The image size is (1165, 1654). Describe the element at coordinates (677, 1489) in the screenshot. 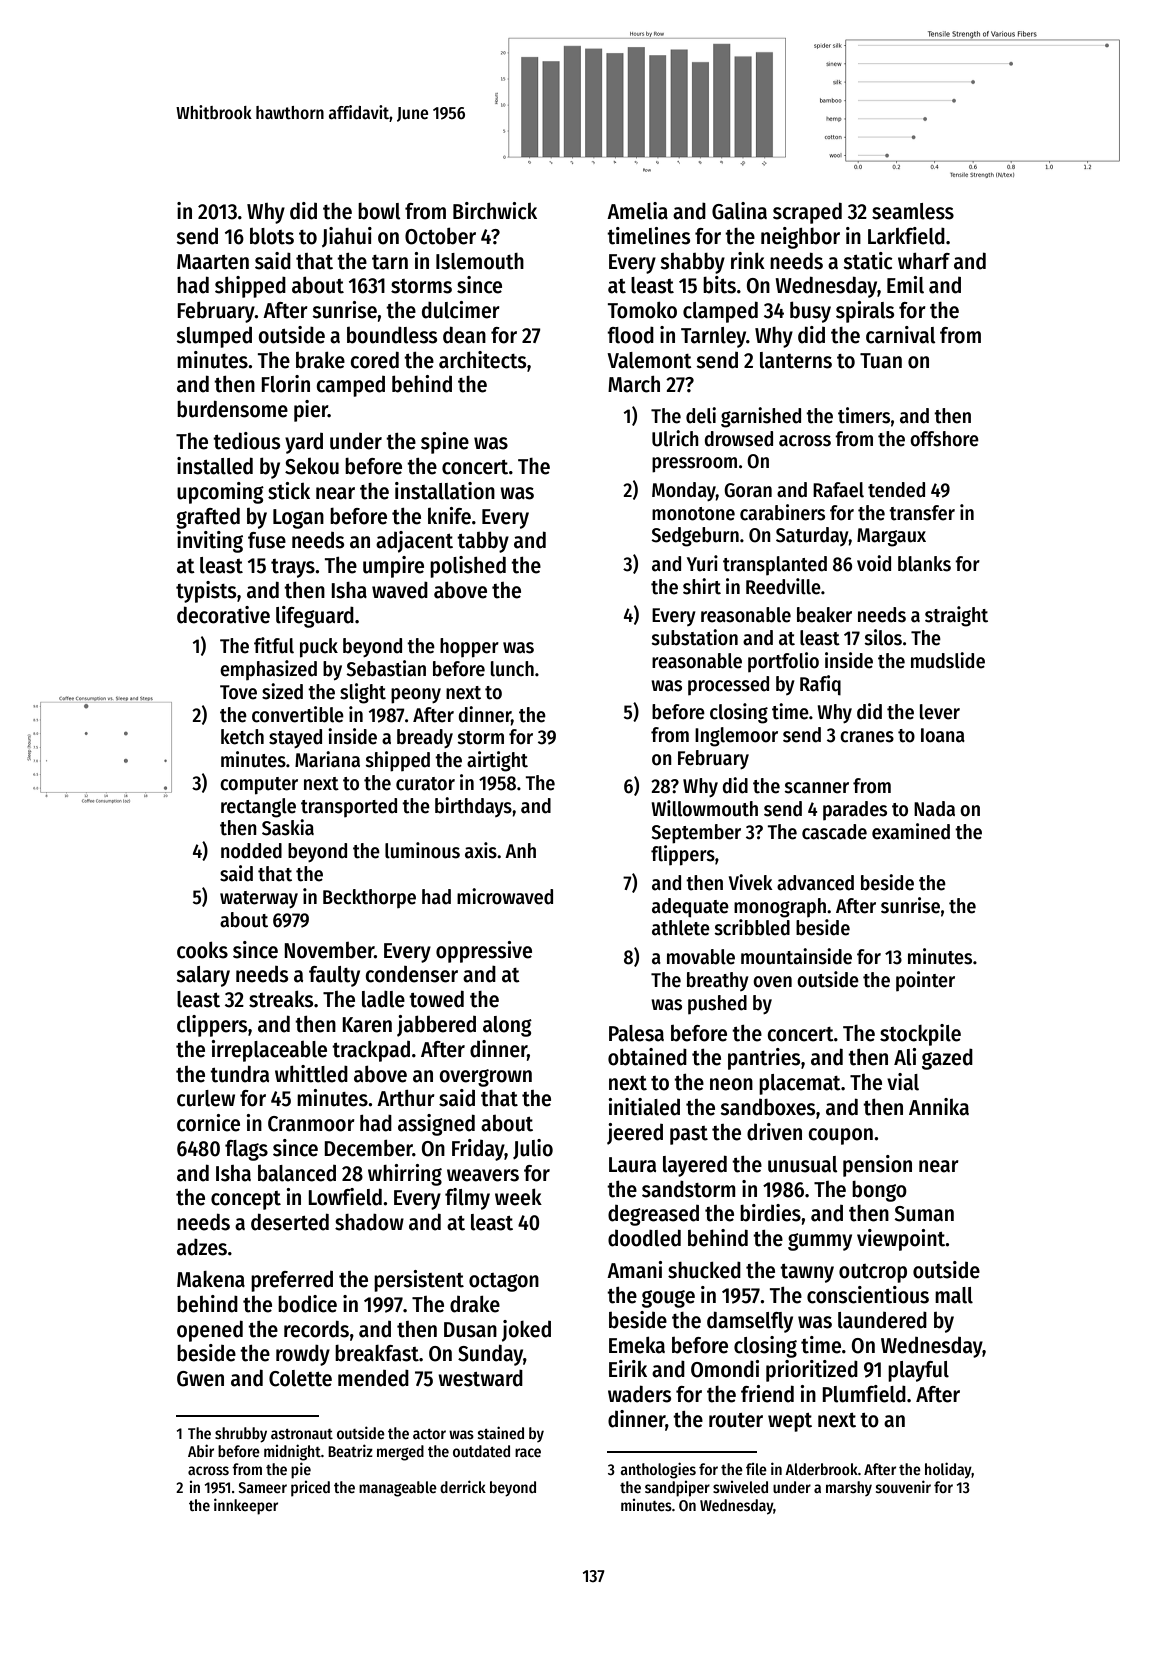

I see `sandpiper` at that location.
